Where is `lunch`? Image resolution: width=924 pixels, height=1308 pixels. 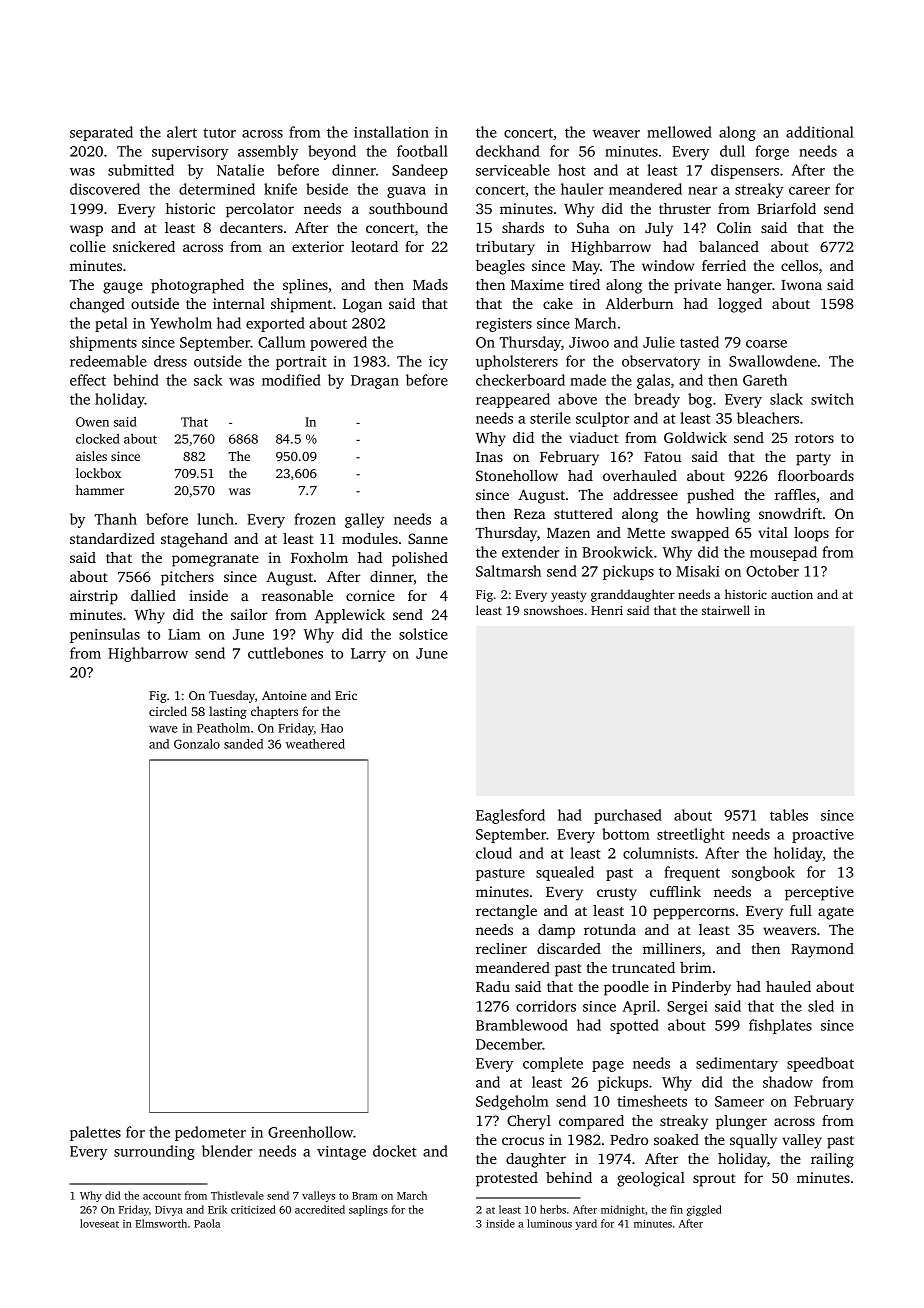 lunch is located at coordinates (215, 519).
